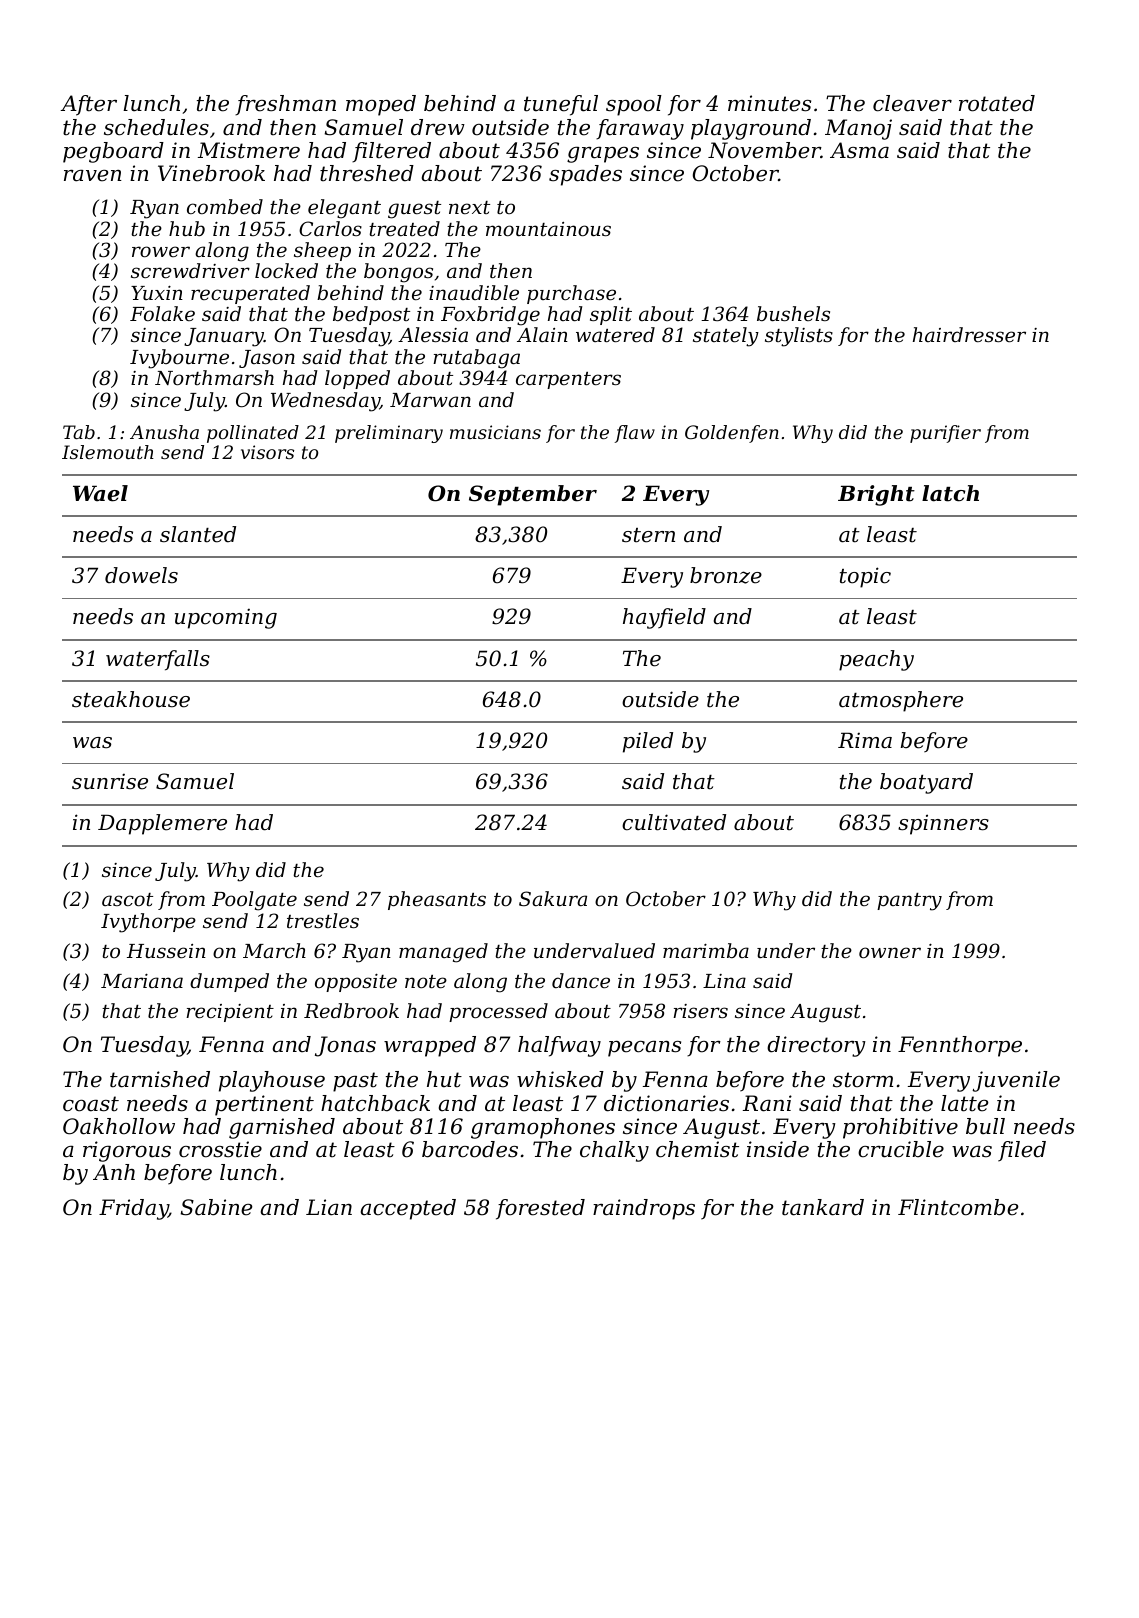 This screenshot has width=1139, height=1618. I want to click on accepted, so click(408, 1209).
